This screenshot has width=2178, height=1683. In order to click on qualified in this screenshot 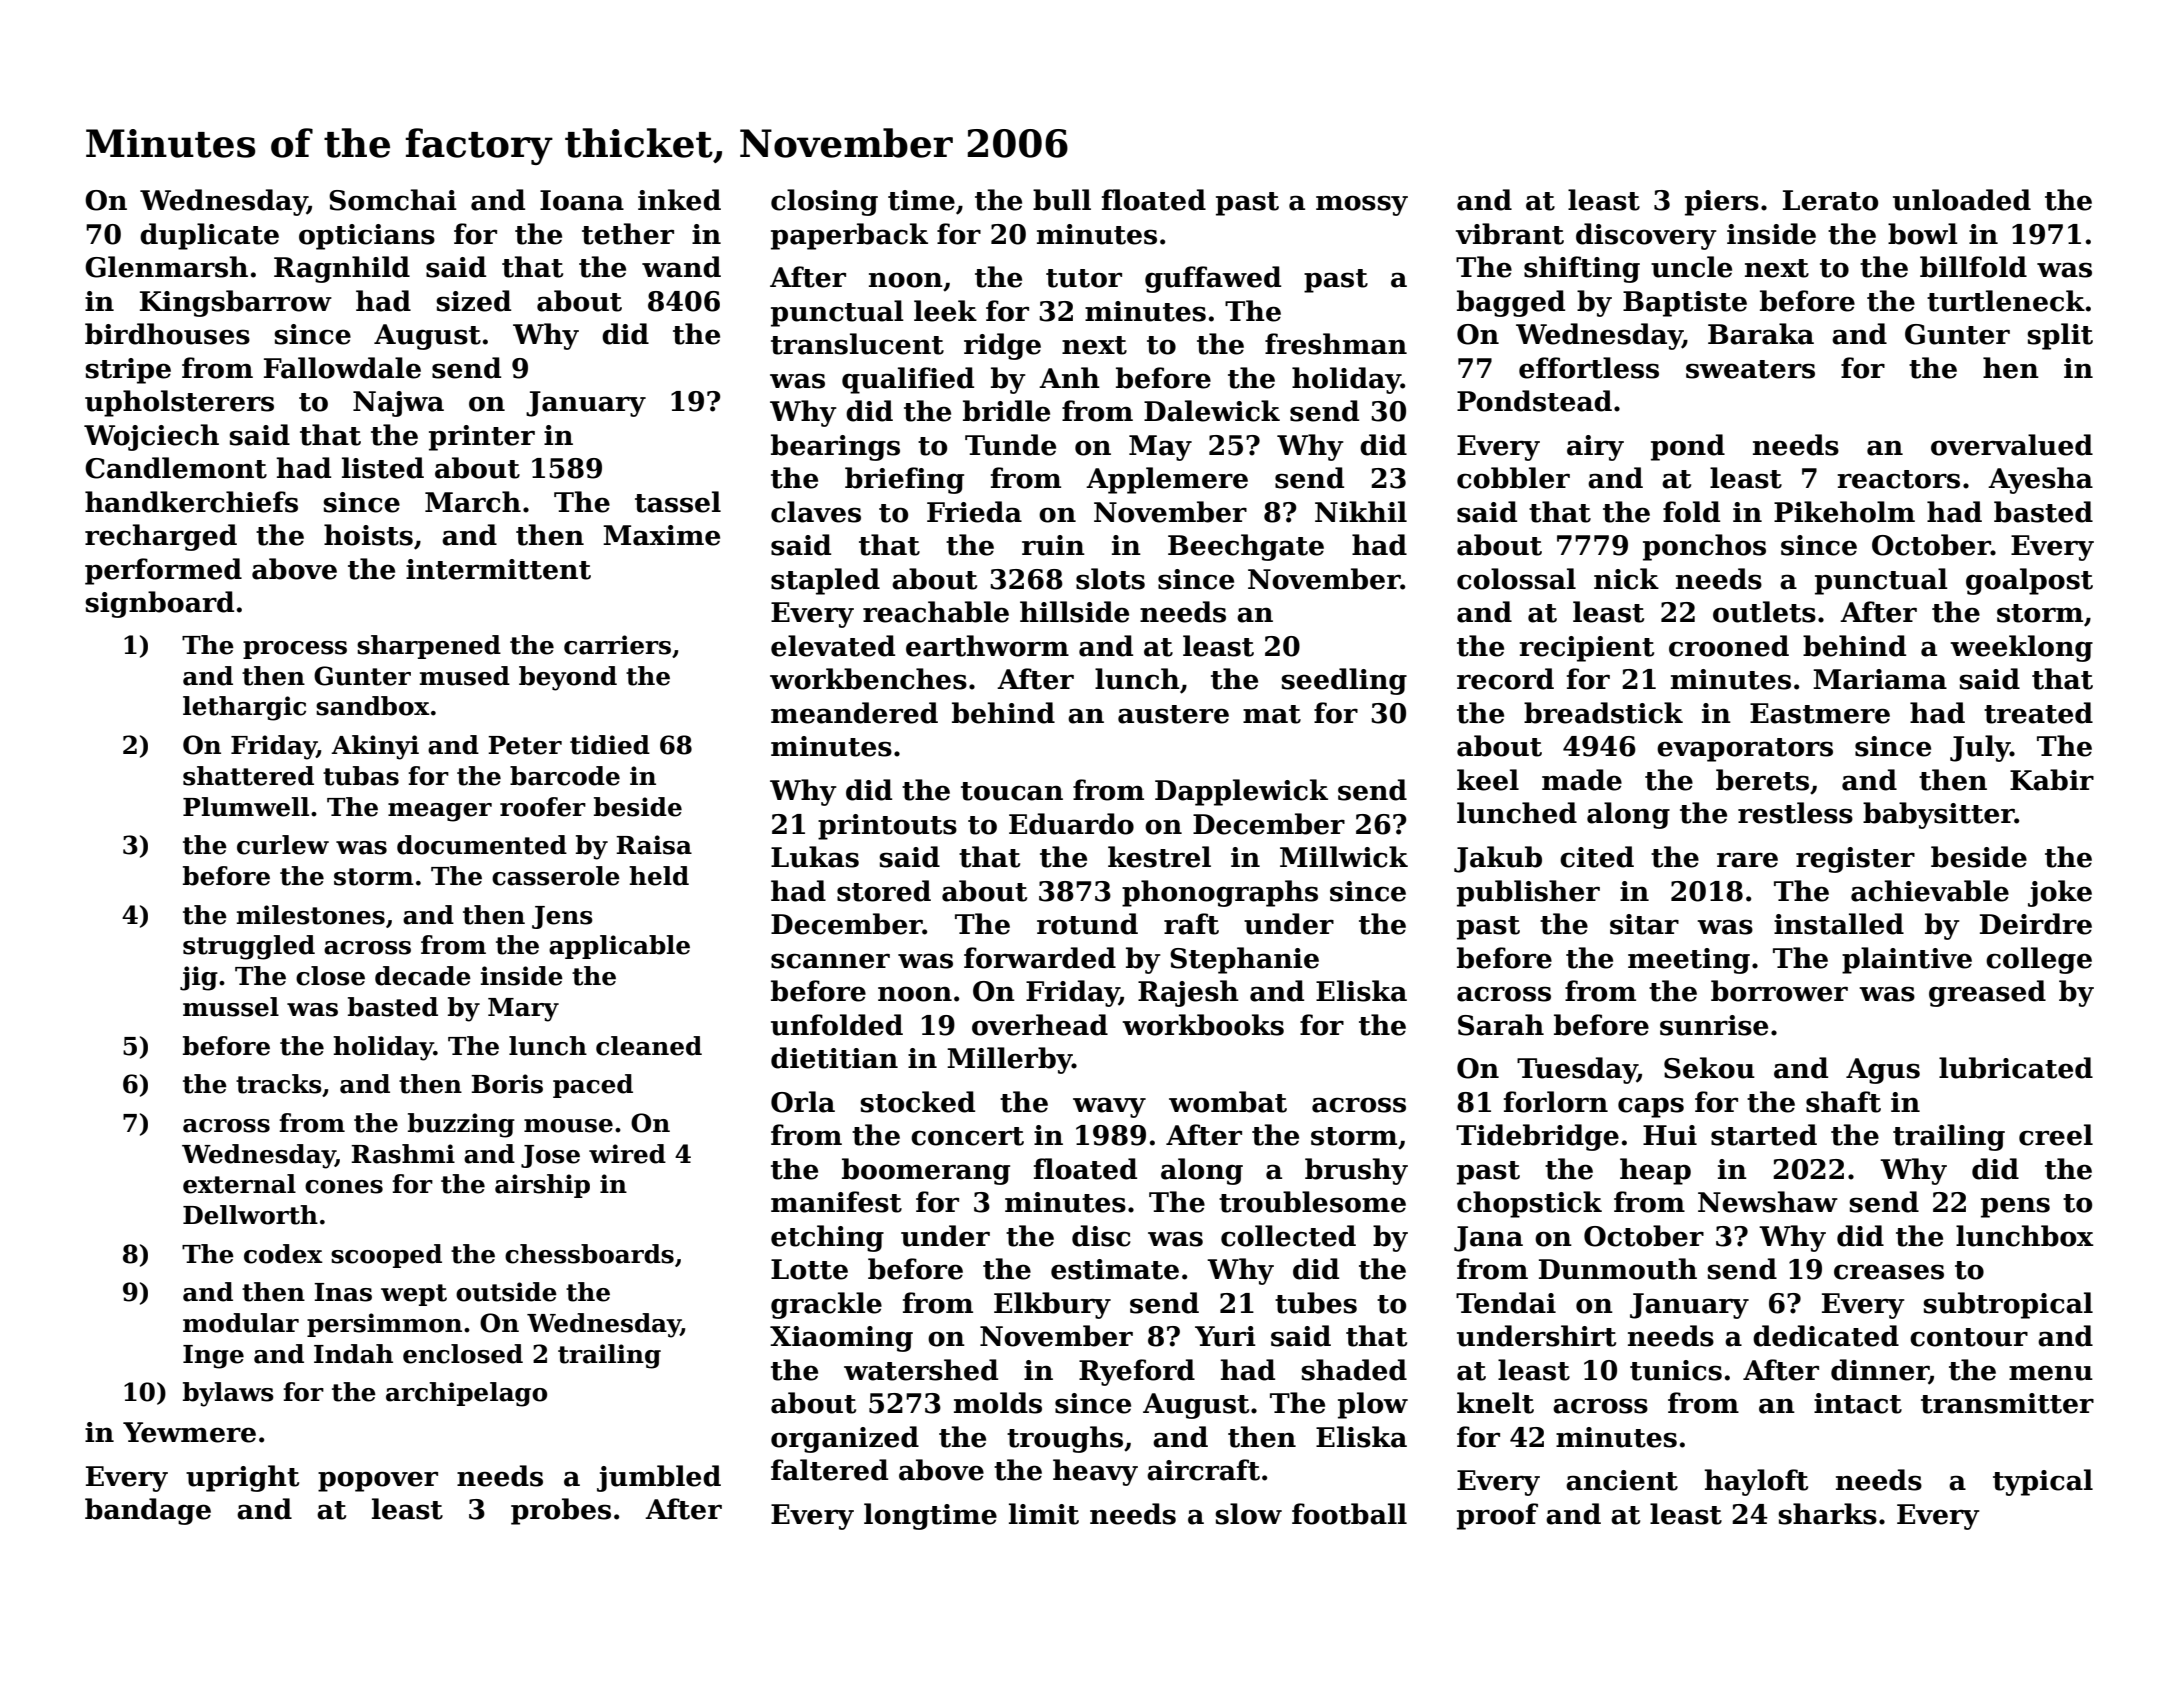, I will do `click(908, 380)`.
